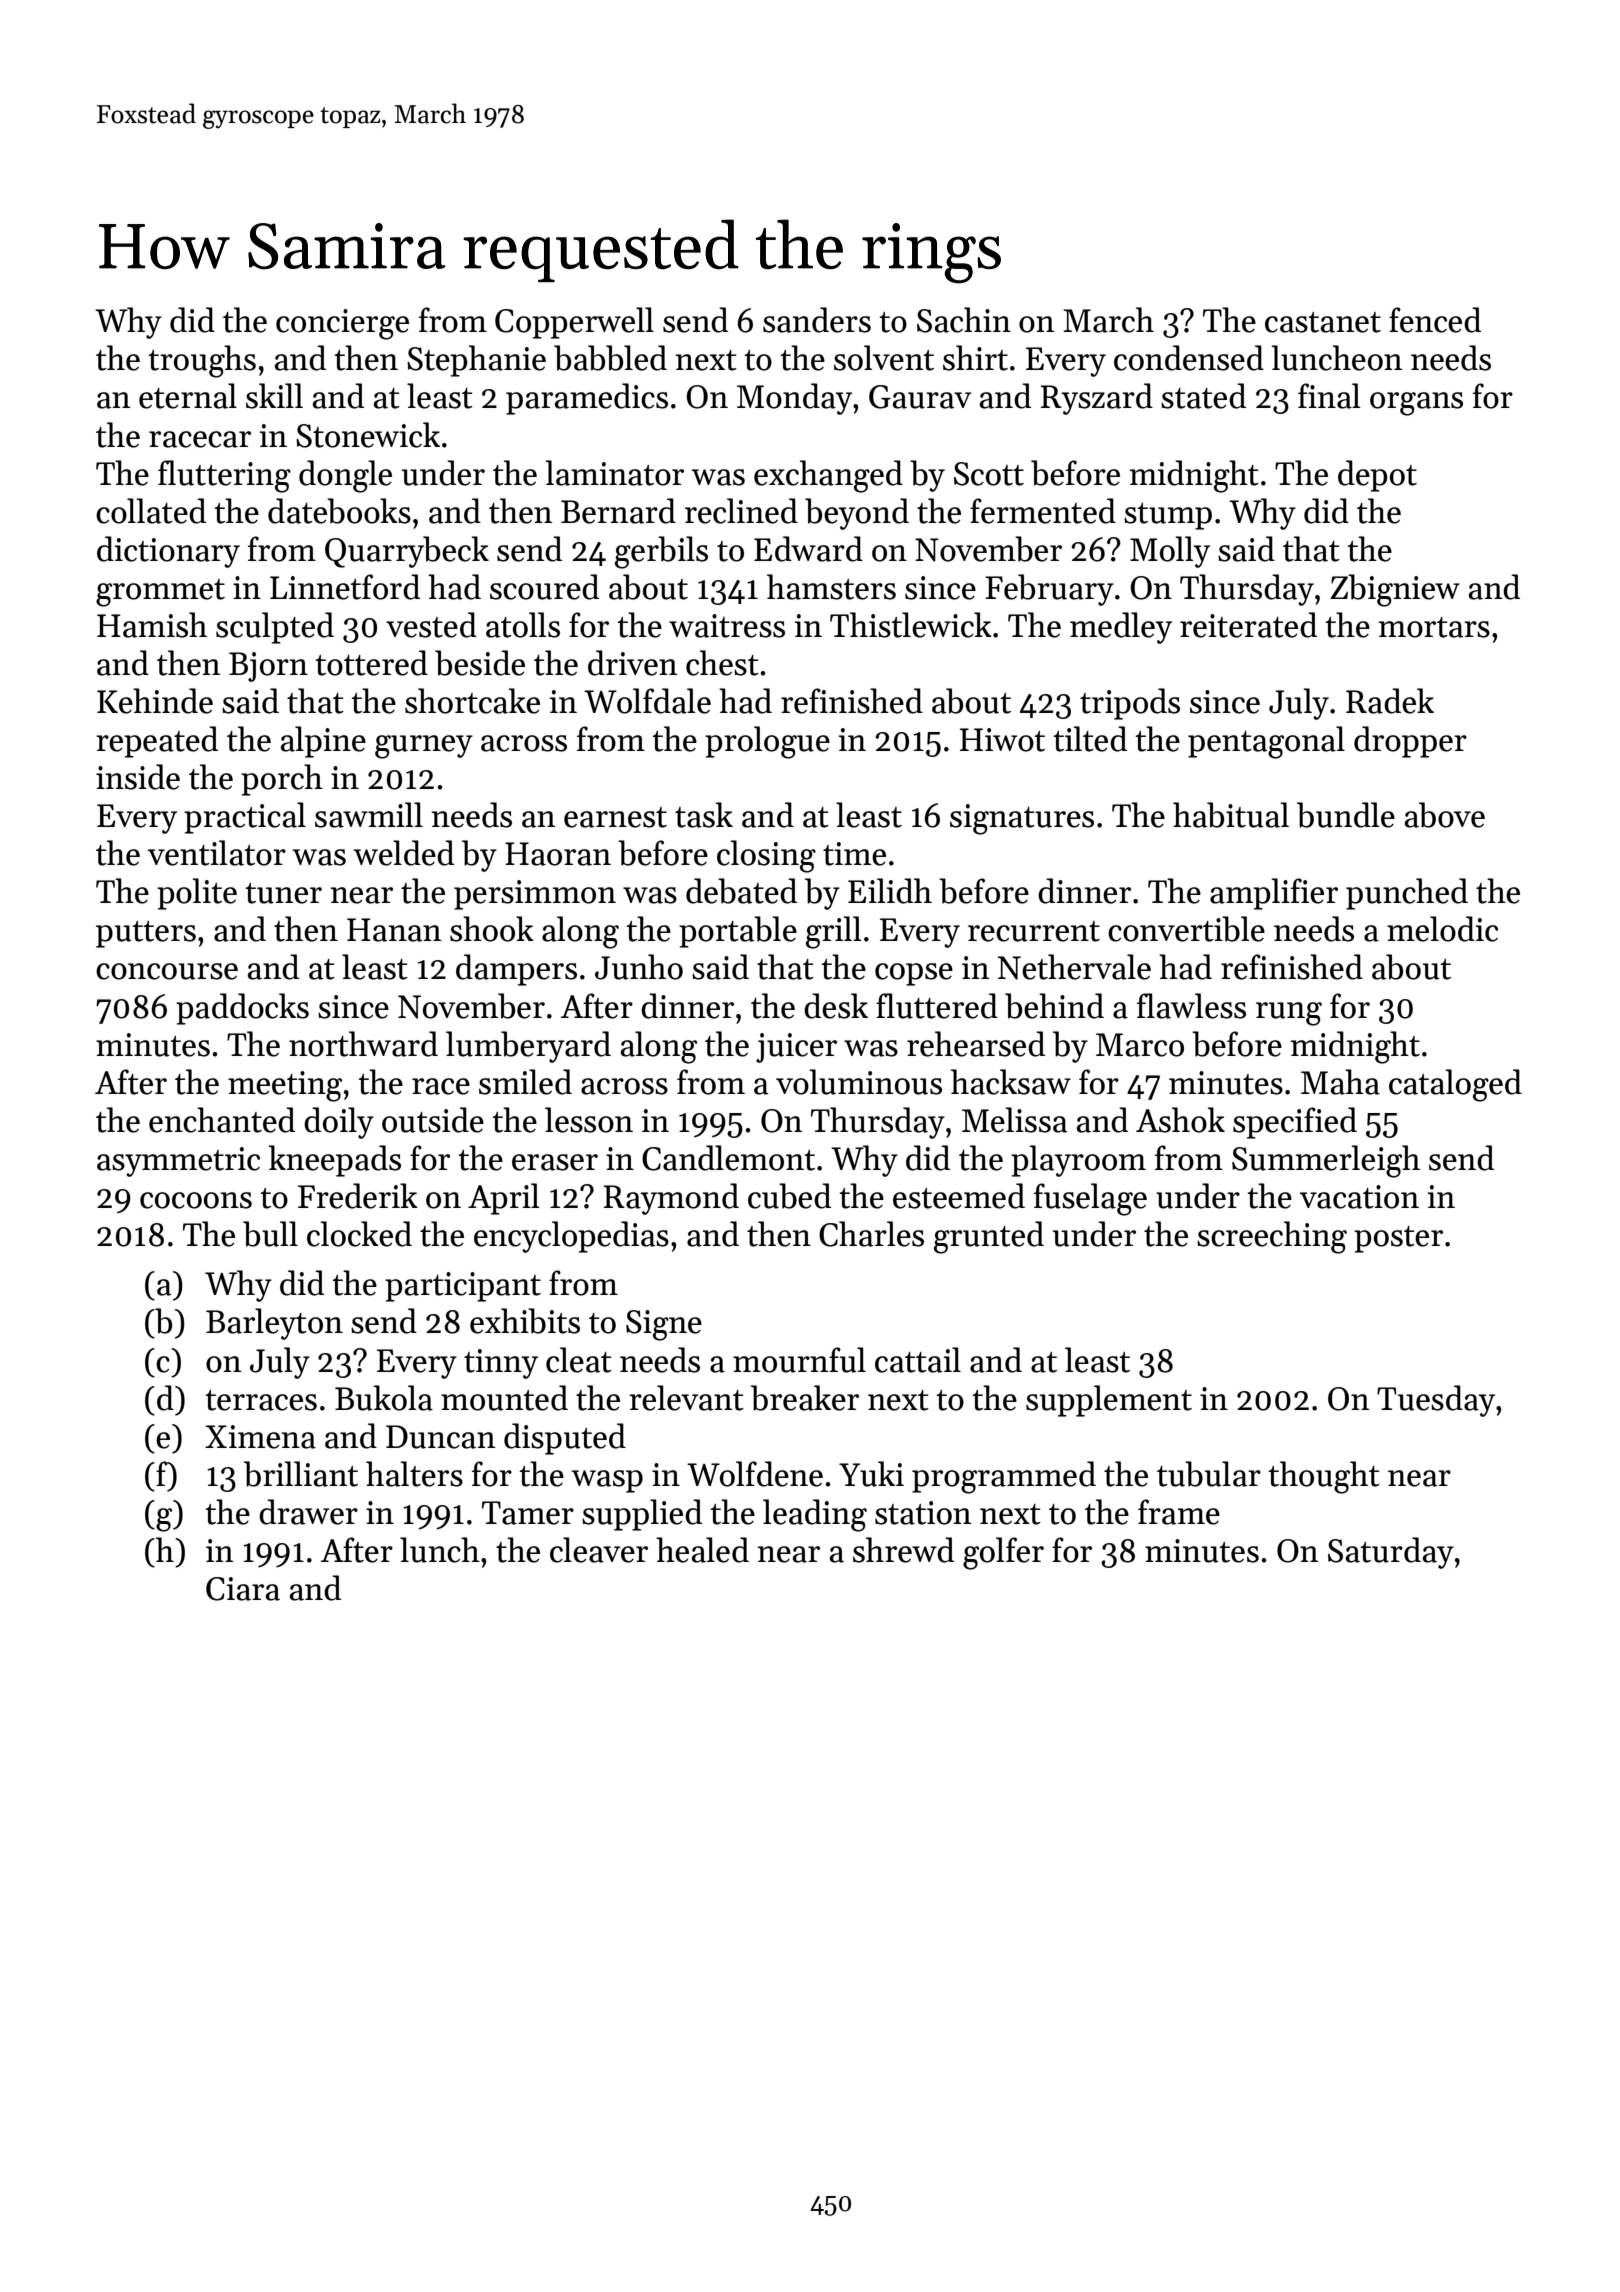 The width and height of the screenshot is (1620, 2292). What do you see at coordinates (1416, 404) in the screenshot?
I see `organs` at bounding box center [1416, 404].
